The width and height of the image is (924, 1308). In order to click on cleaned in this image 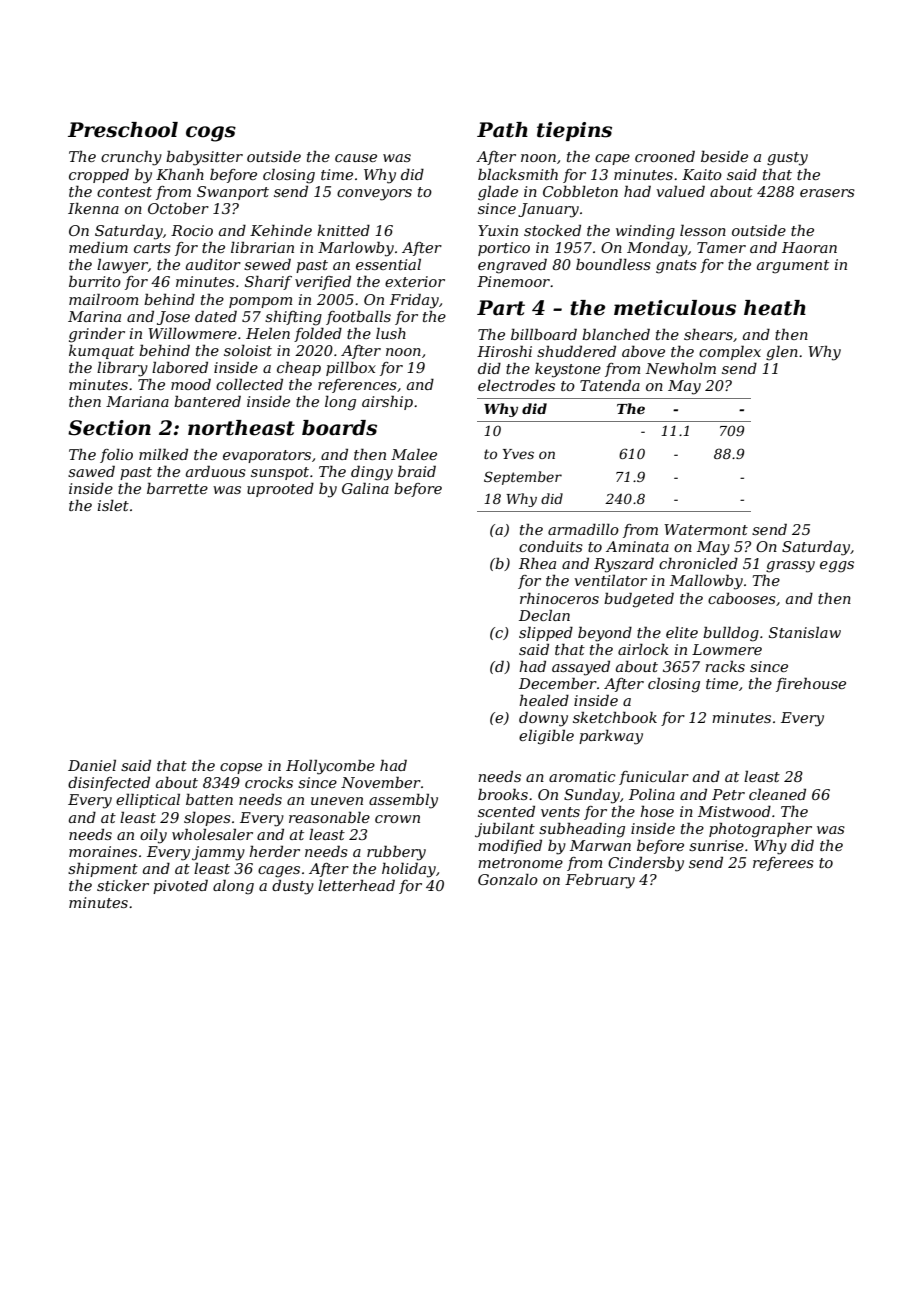, I will do `click(777, 794)`.
